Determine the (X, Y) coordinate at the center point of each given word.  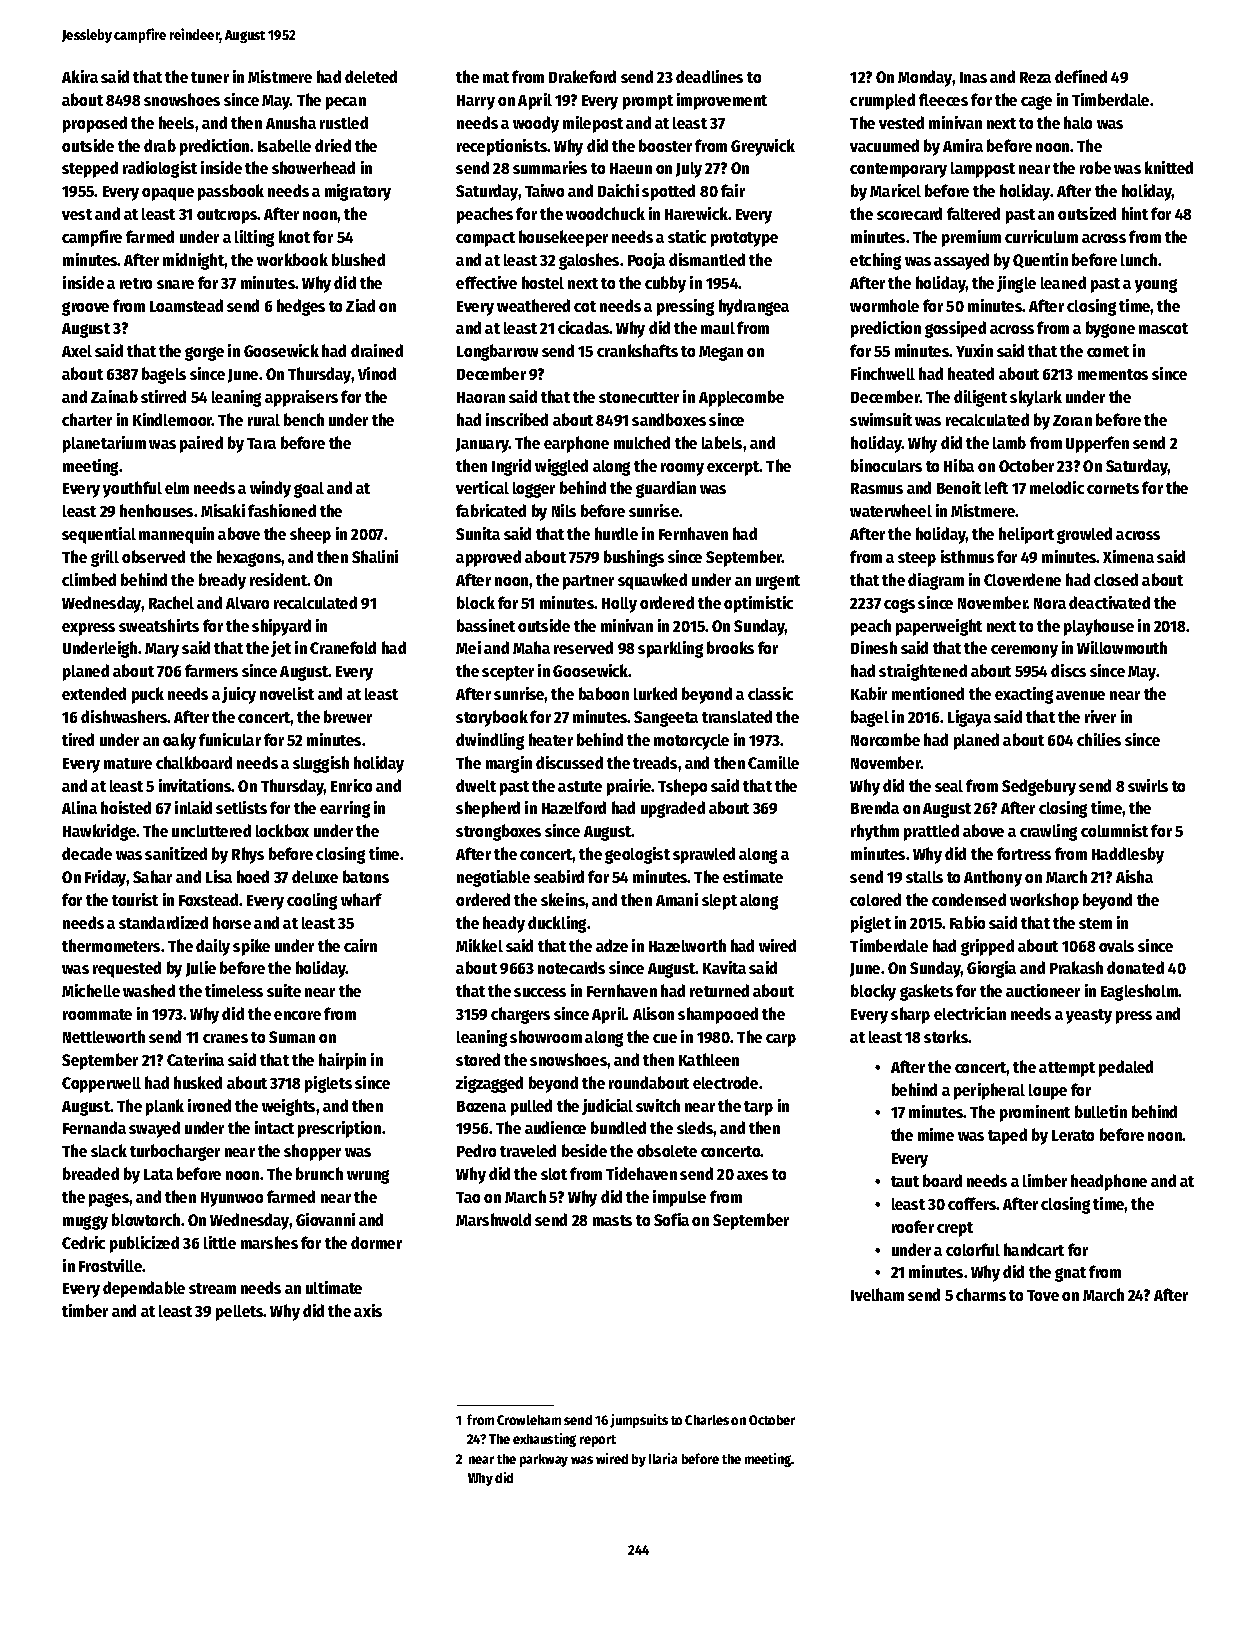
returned (719, 990)
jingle (1016, 284)
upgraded (673, 809)
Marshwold (493, 1219)
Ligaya (969, 718)
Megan (721, 353)
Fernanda (94, 1127)
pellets (240, 1313)
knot (294, 236)
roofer (913, 1226)
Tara (261, 443)
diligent (980, 398)
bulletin (1101, 1111)
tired (78, 739)
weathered (533, 305)
